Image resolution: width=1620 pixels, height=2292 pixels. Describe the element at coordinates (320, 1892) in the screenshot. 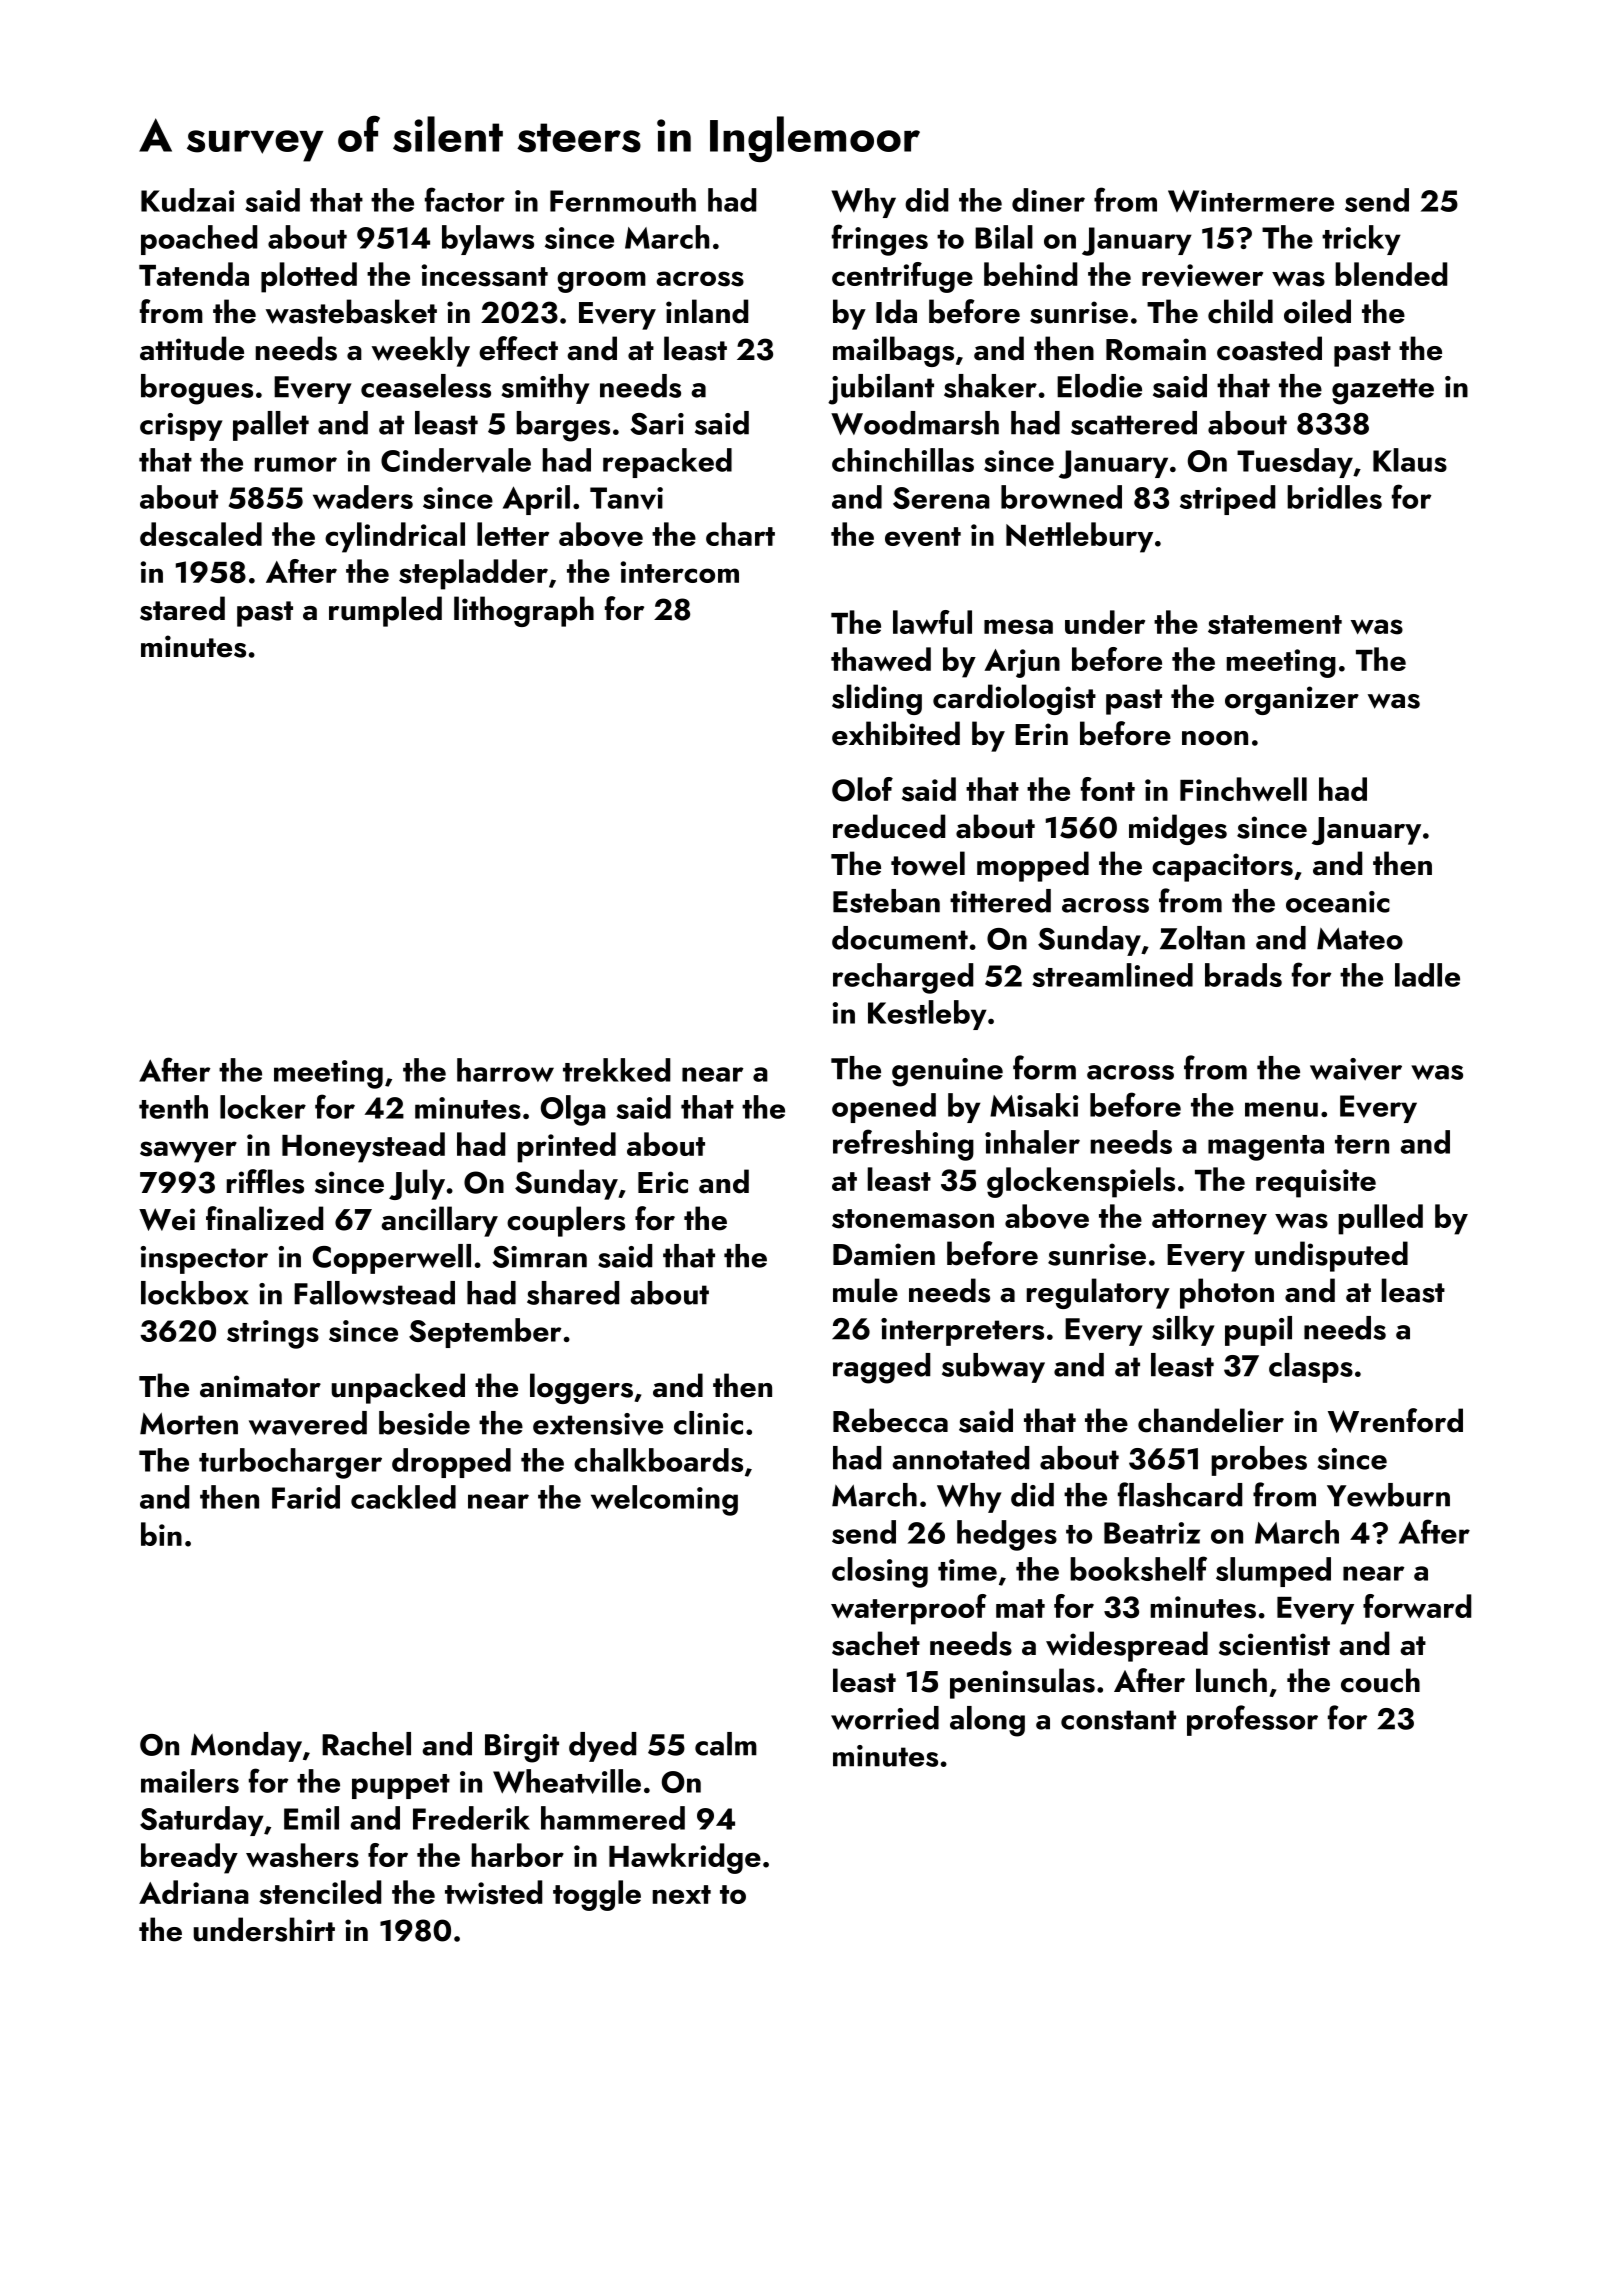

I see `stenciled` at that location.
